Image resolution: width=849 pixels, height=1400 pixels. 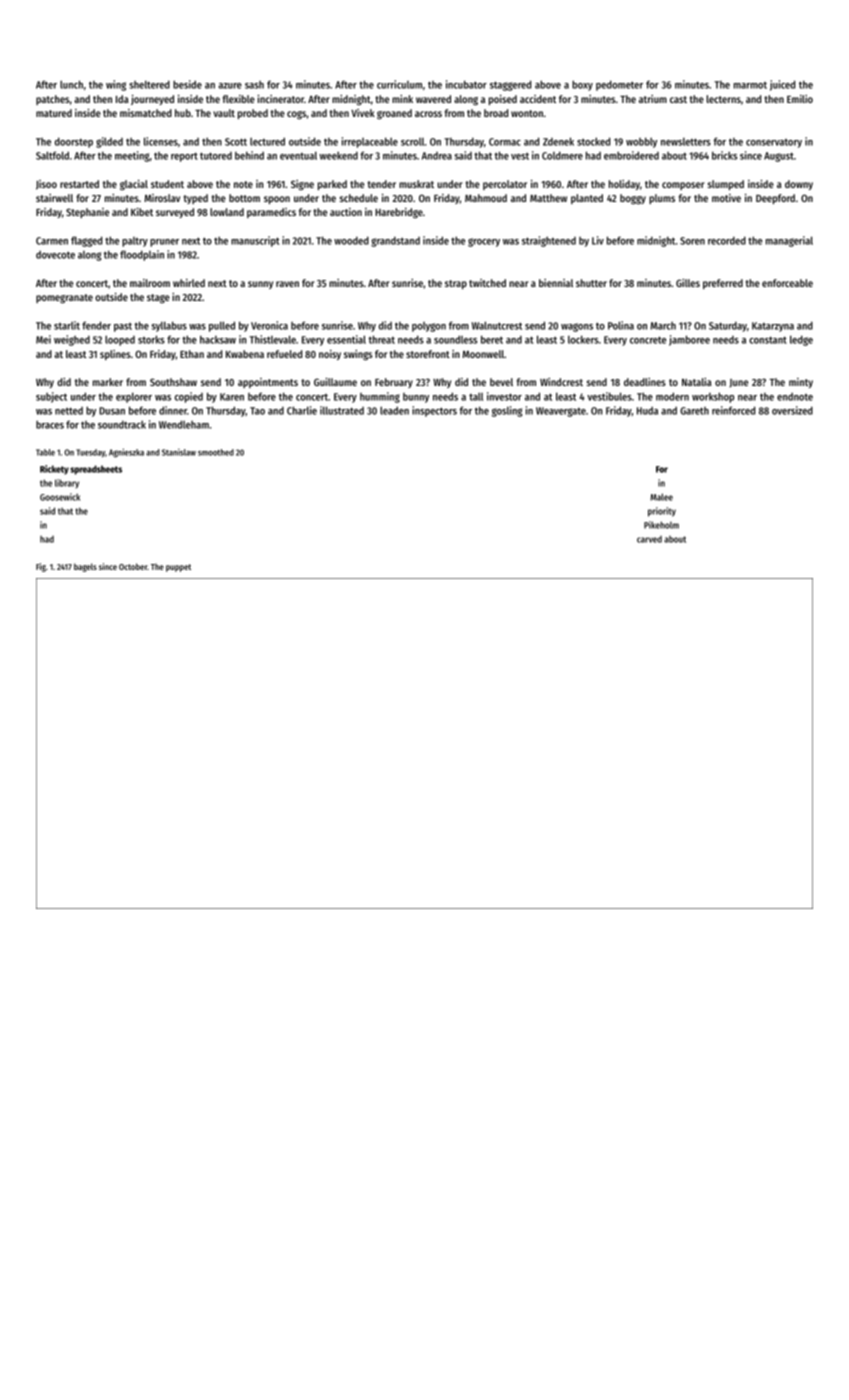 I want to click on Fig, so click(x=41, y=567).
